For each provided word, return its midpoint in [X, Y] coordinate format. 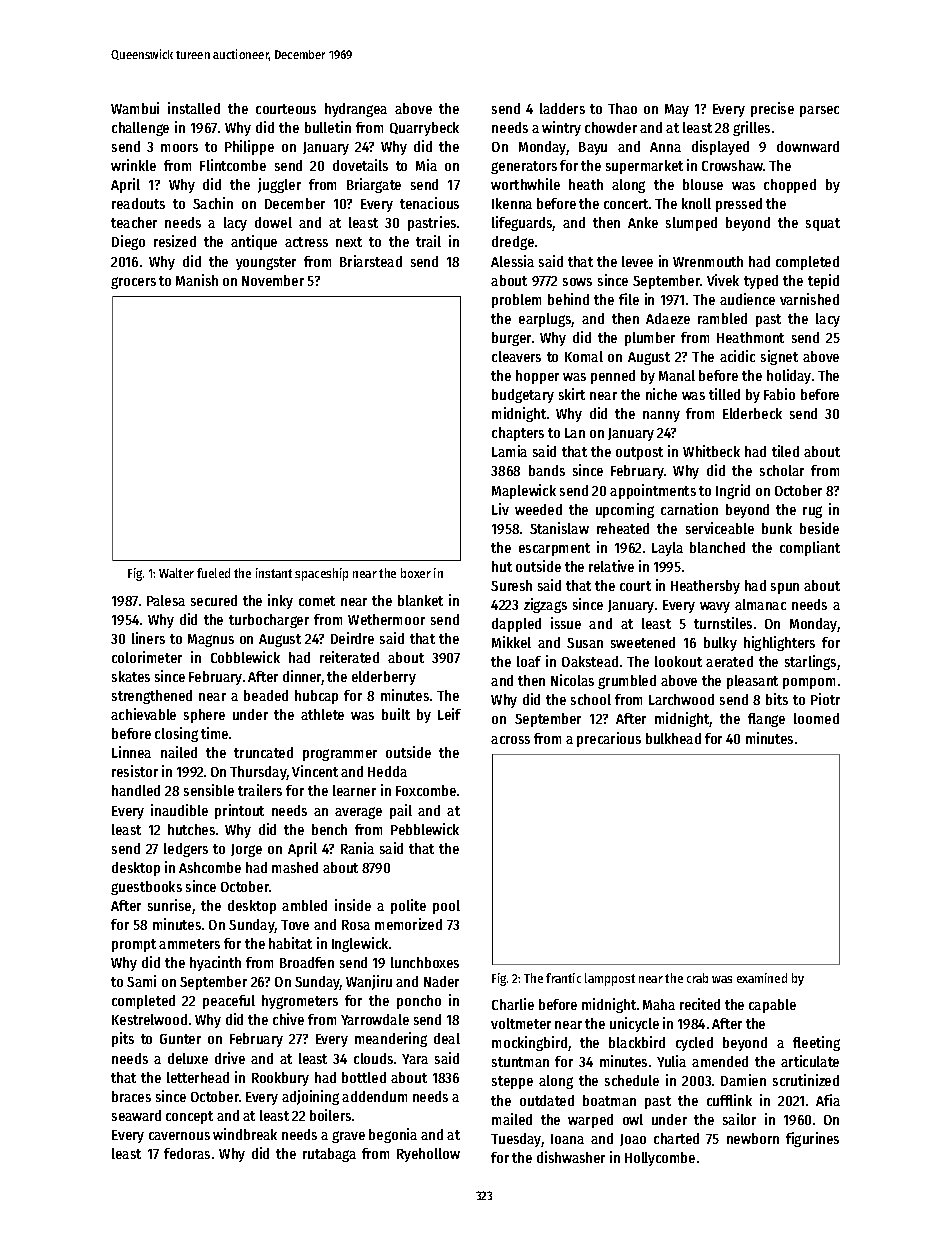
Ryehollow [428, 1155]
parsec [819, 111]
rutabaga [329, 1155]
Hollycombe [660, 1159]
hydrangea [356, 110]
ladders [562, 108]
